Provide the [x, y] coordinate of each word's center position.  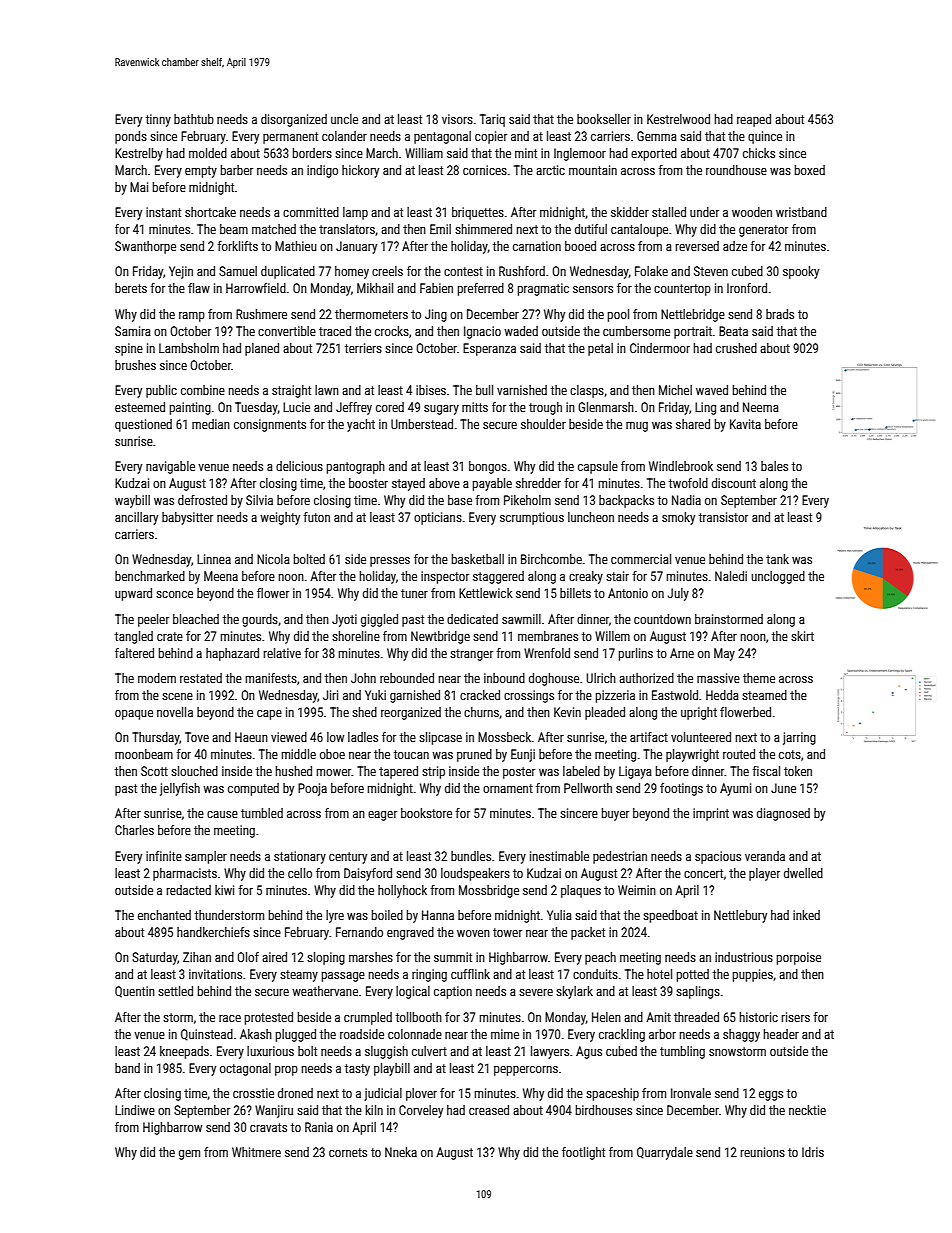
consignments [270, 425]
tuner [414, 593]
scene [177, 696]
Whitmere [256, 1152]
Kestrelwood [678, 119]
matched [274, 229]
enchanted [164, 915]
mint [526, 153]
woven [473, 933]
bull [484, 390]
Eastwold [675, 695]
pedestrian [620, 857]
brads [780, 314]
